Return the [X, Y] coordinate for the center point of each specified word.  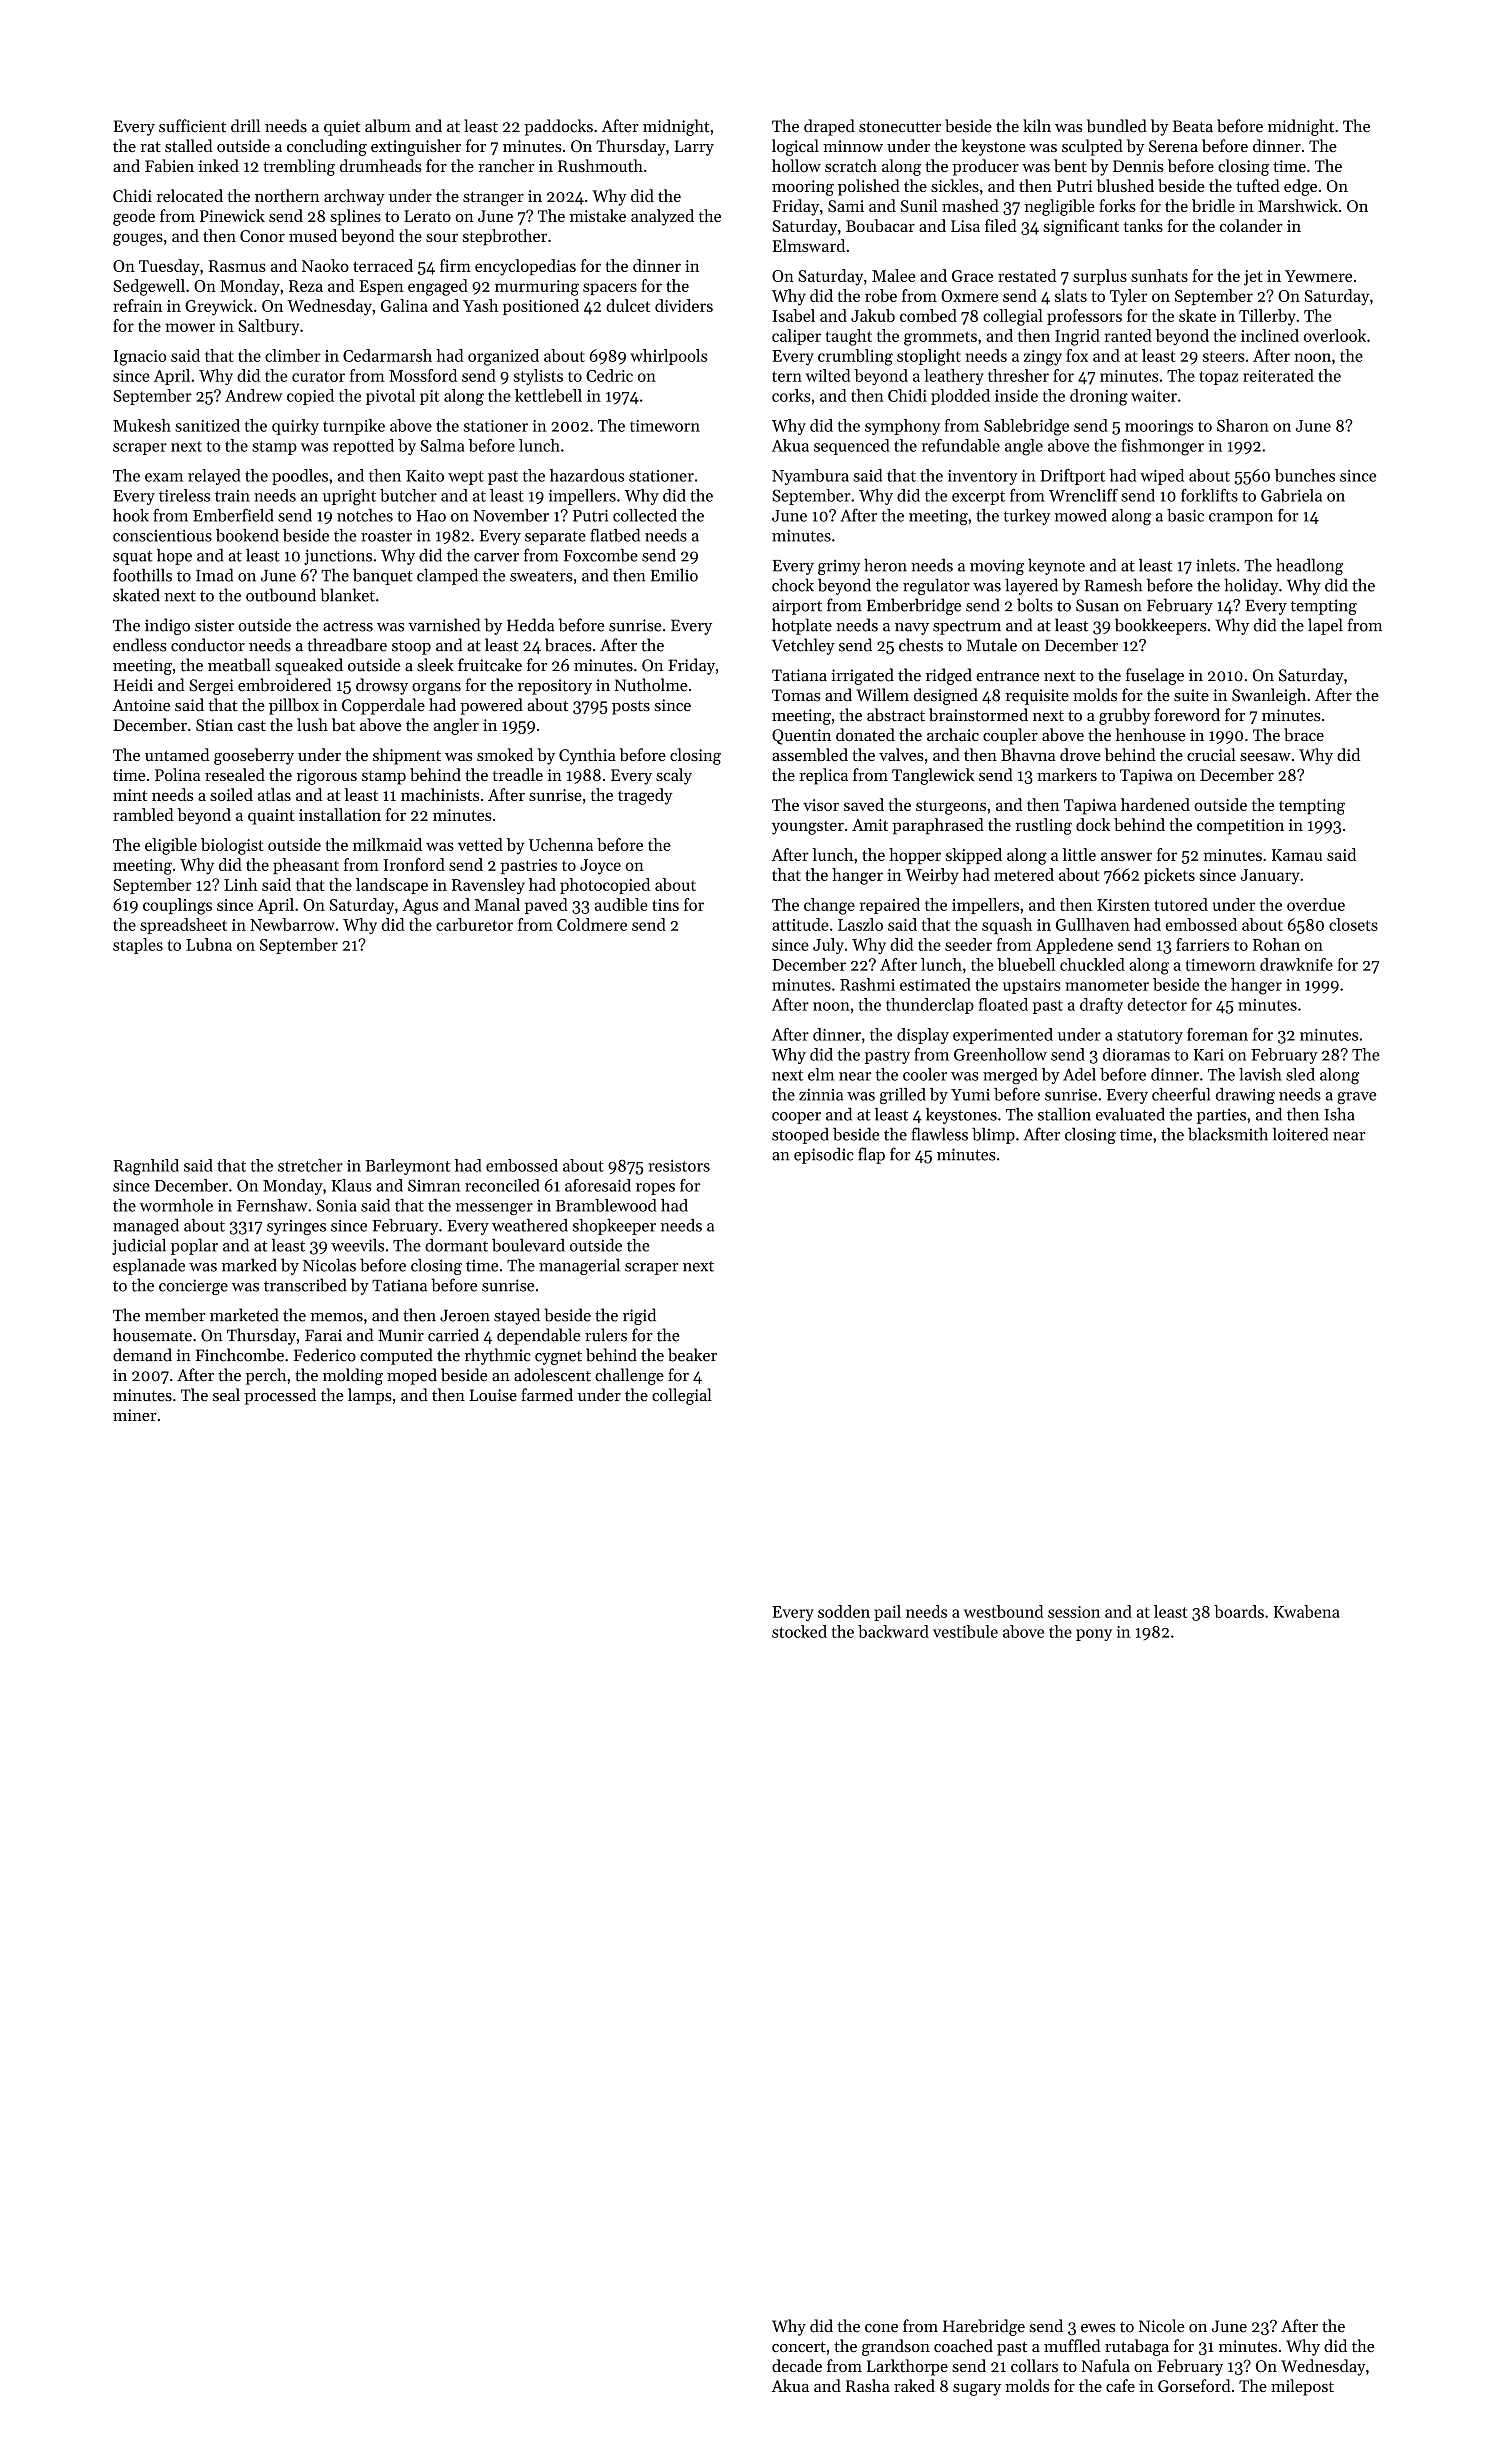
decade [797, 2365]
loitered [1300, 1134]
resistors [679, 1166]
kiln [1037, 125]
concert [799, 2347]
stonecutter [900, 127]
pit [429, 397]
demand [142, 1355]
